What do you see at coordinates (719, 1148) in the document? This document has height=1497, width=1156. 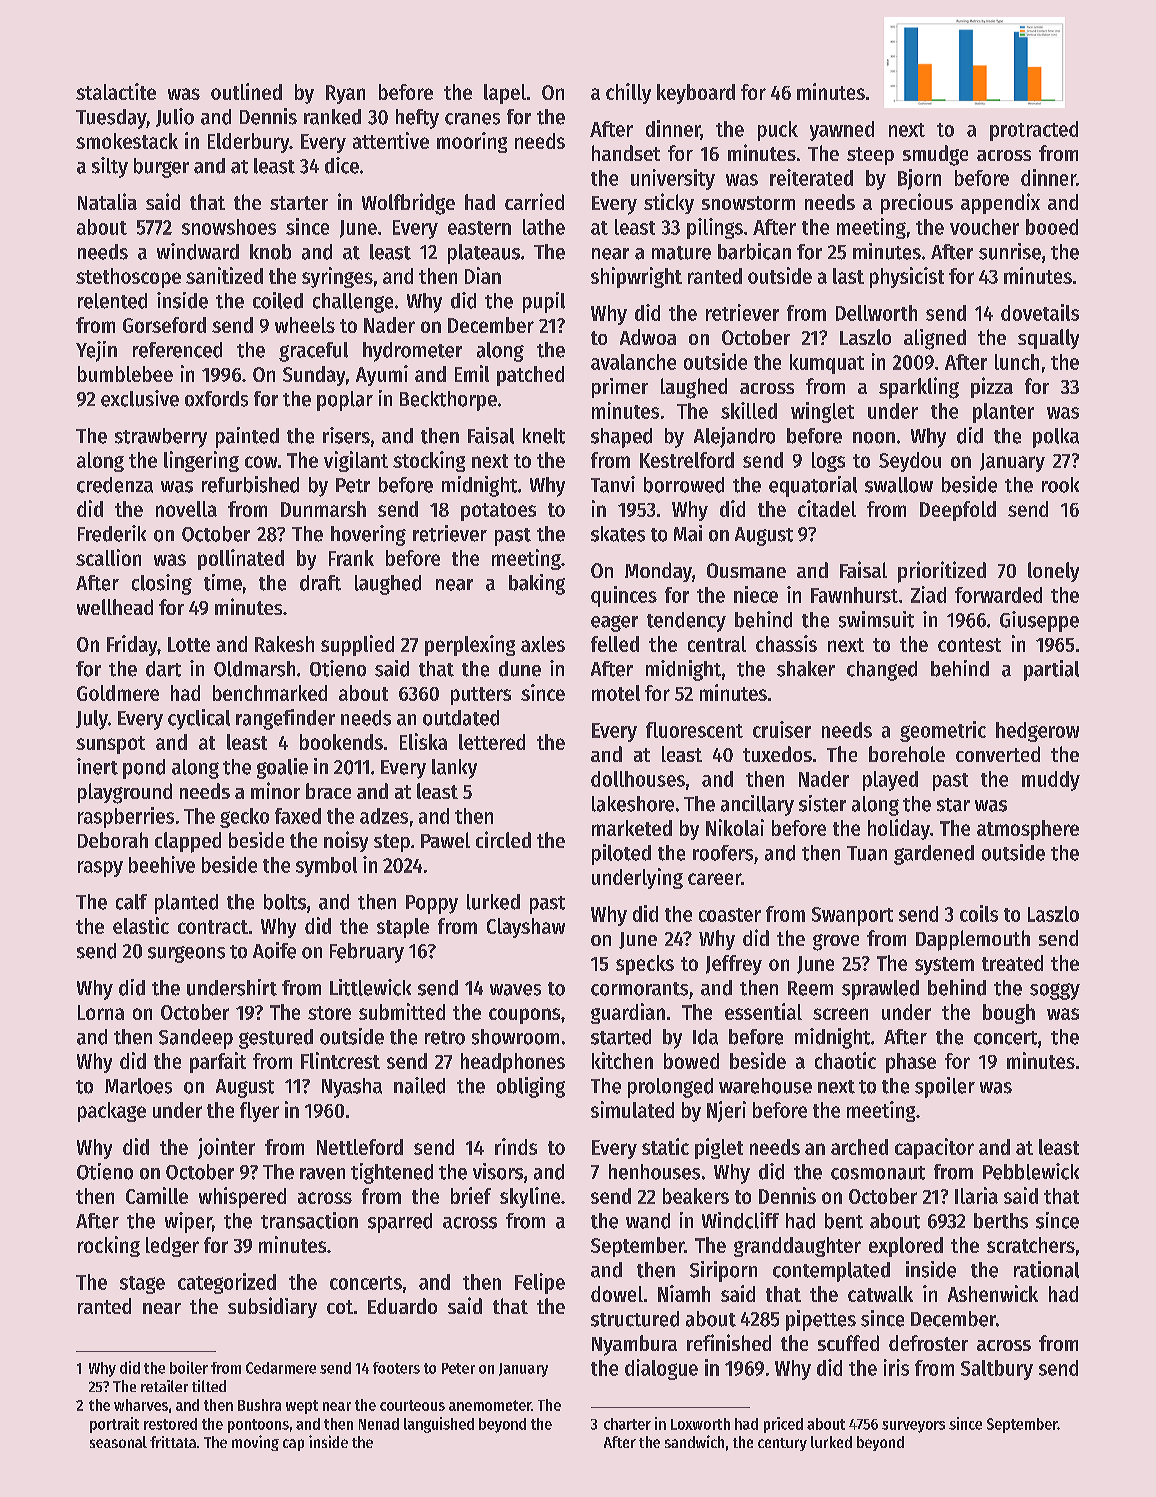 I see `piglet` at bounding box center [719, 1148].
